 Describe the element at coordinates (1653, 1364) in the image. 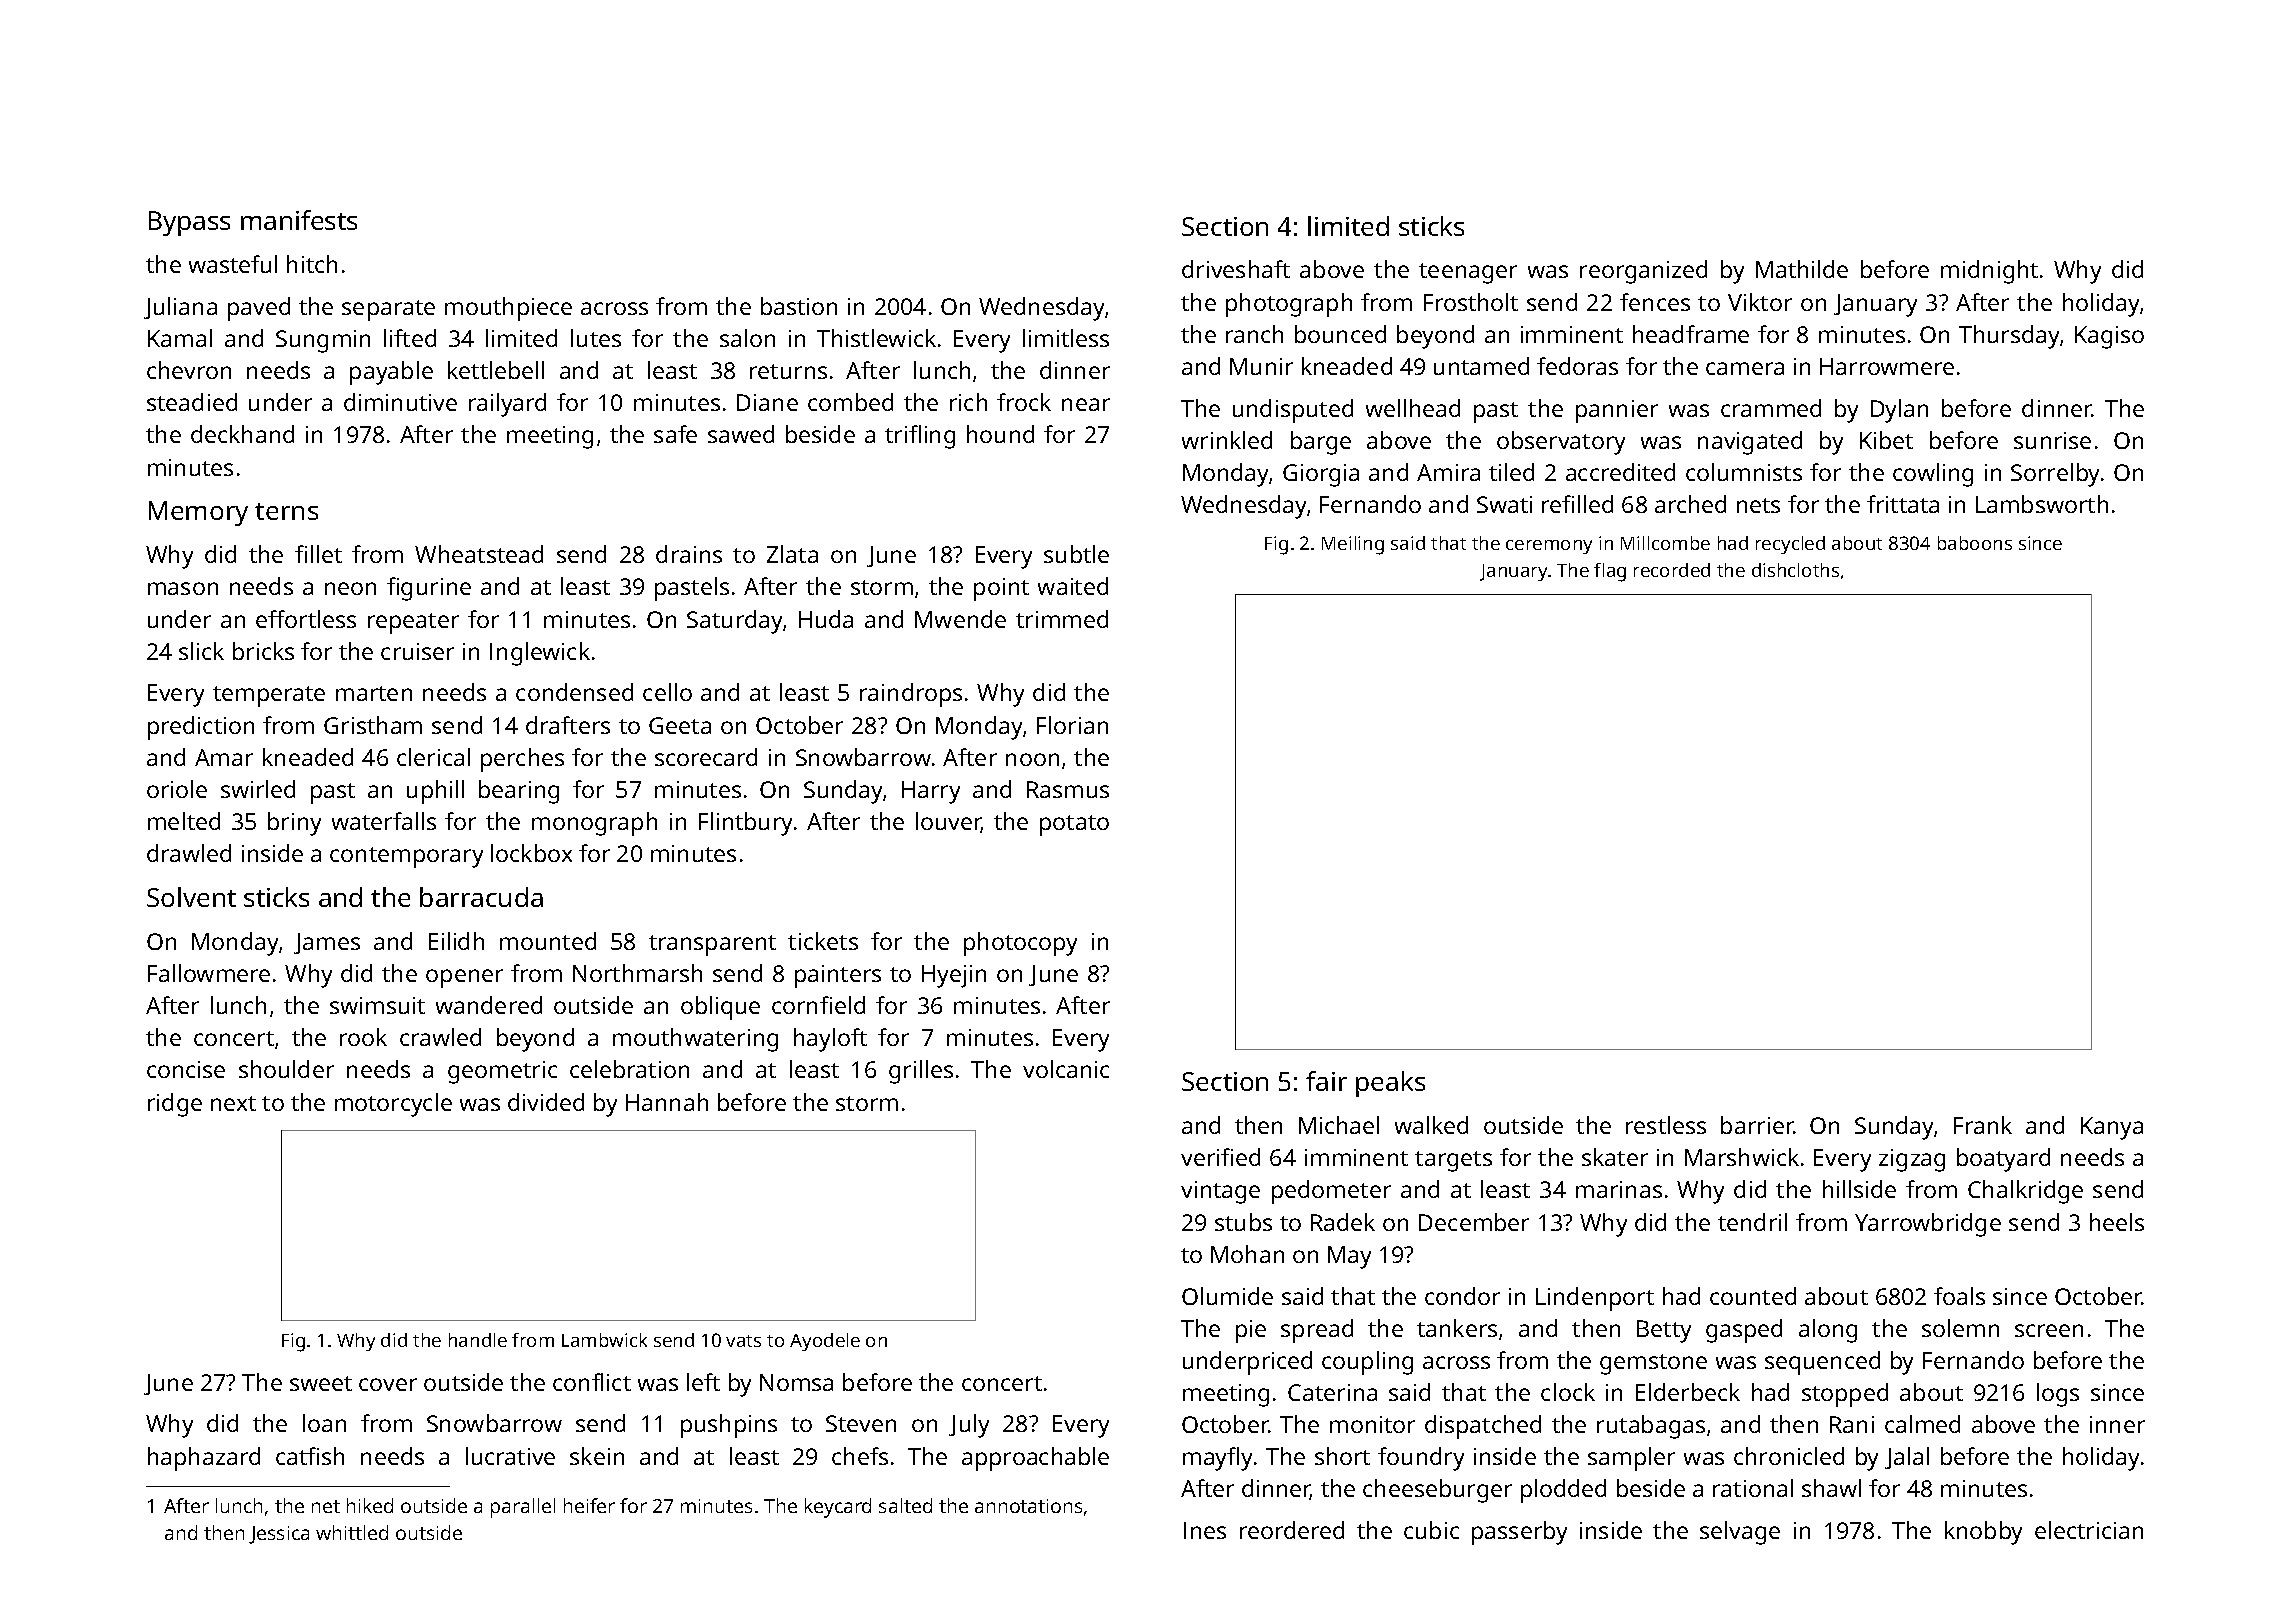

I see `gemstone` at that location.
